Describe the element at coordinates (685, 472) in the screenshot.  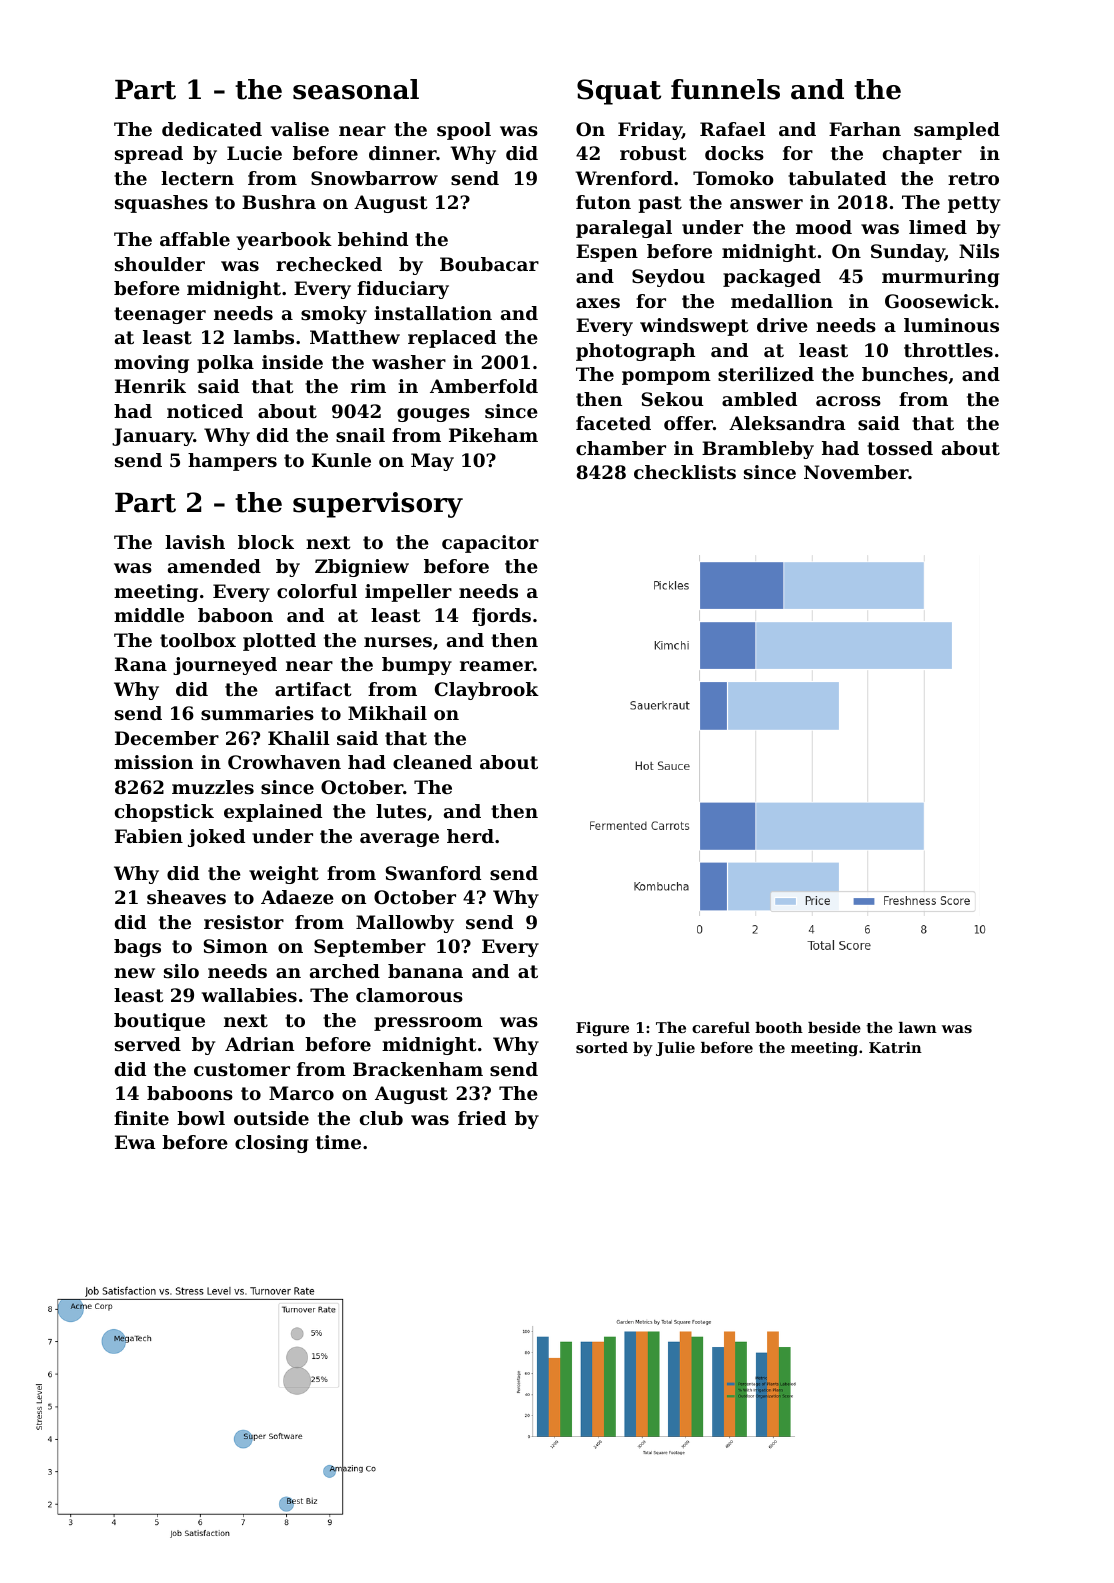
I see `checklists` at that location.
